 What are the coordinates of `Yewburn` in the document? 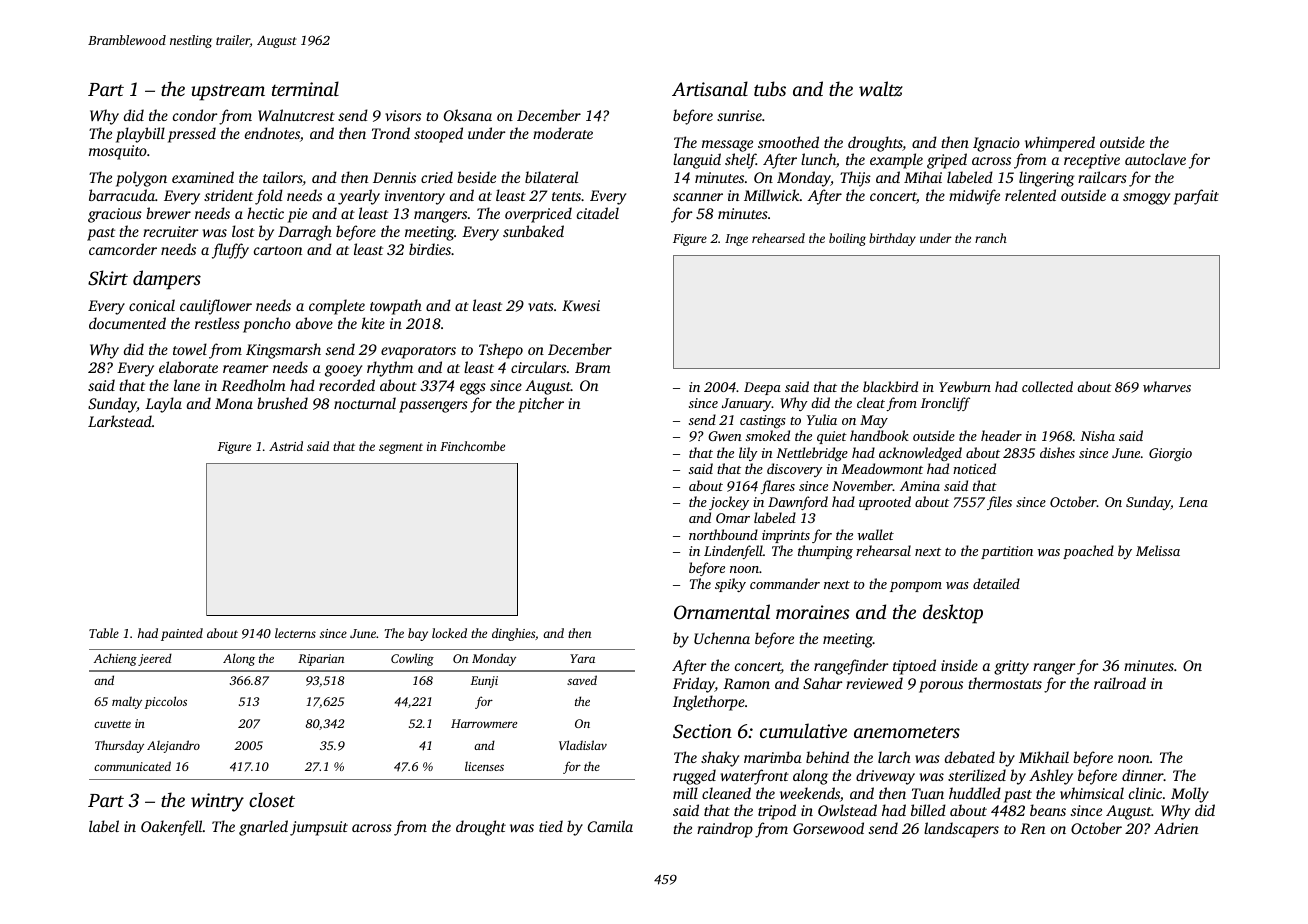 It's located at (965, 386).
